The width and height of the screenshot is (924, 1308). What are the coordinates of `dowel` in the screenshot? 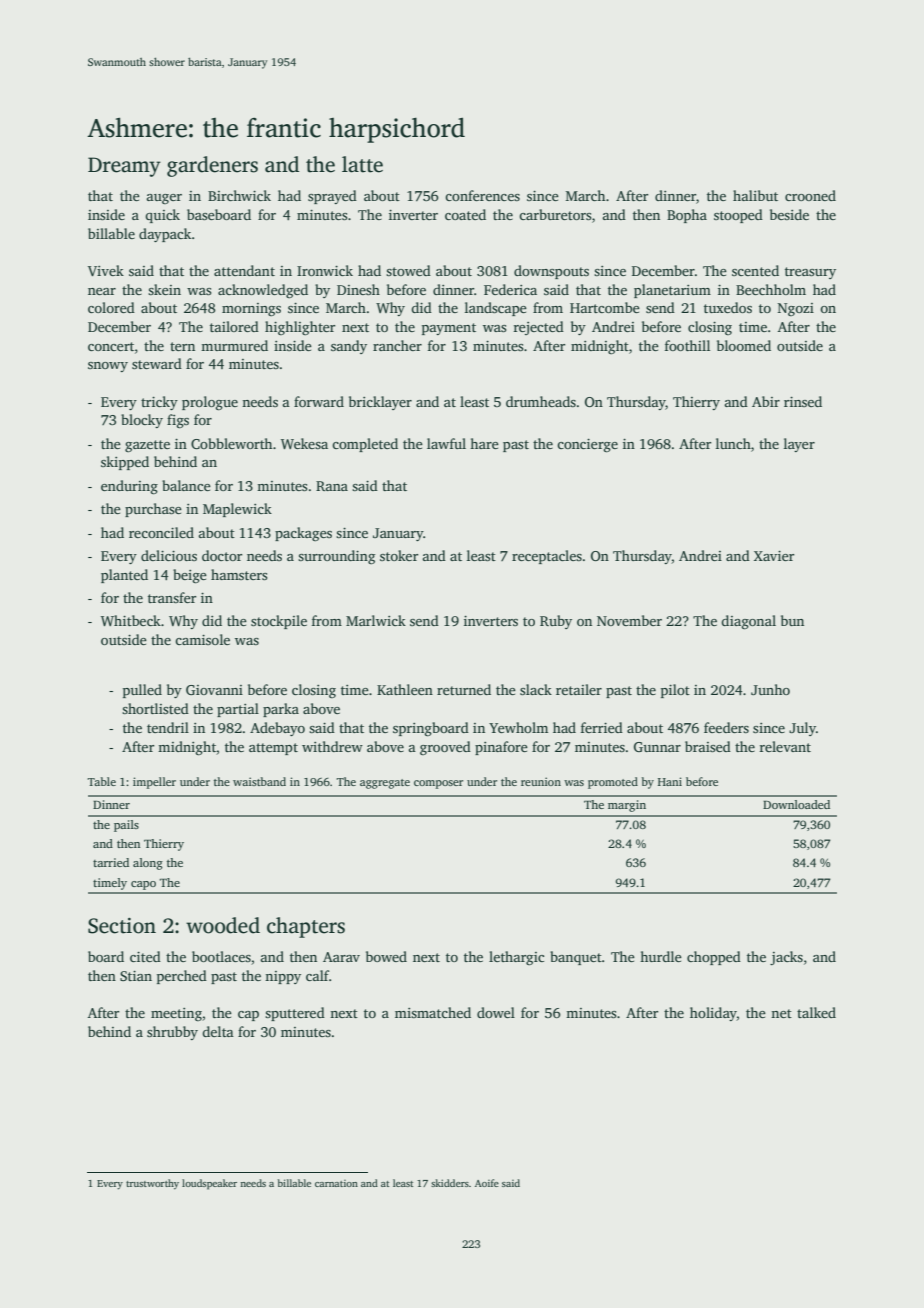 It's located at (496, 1012).
